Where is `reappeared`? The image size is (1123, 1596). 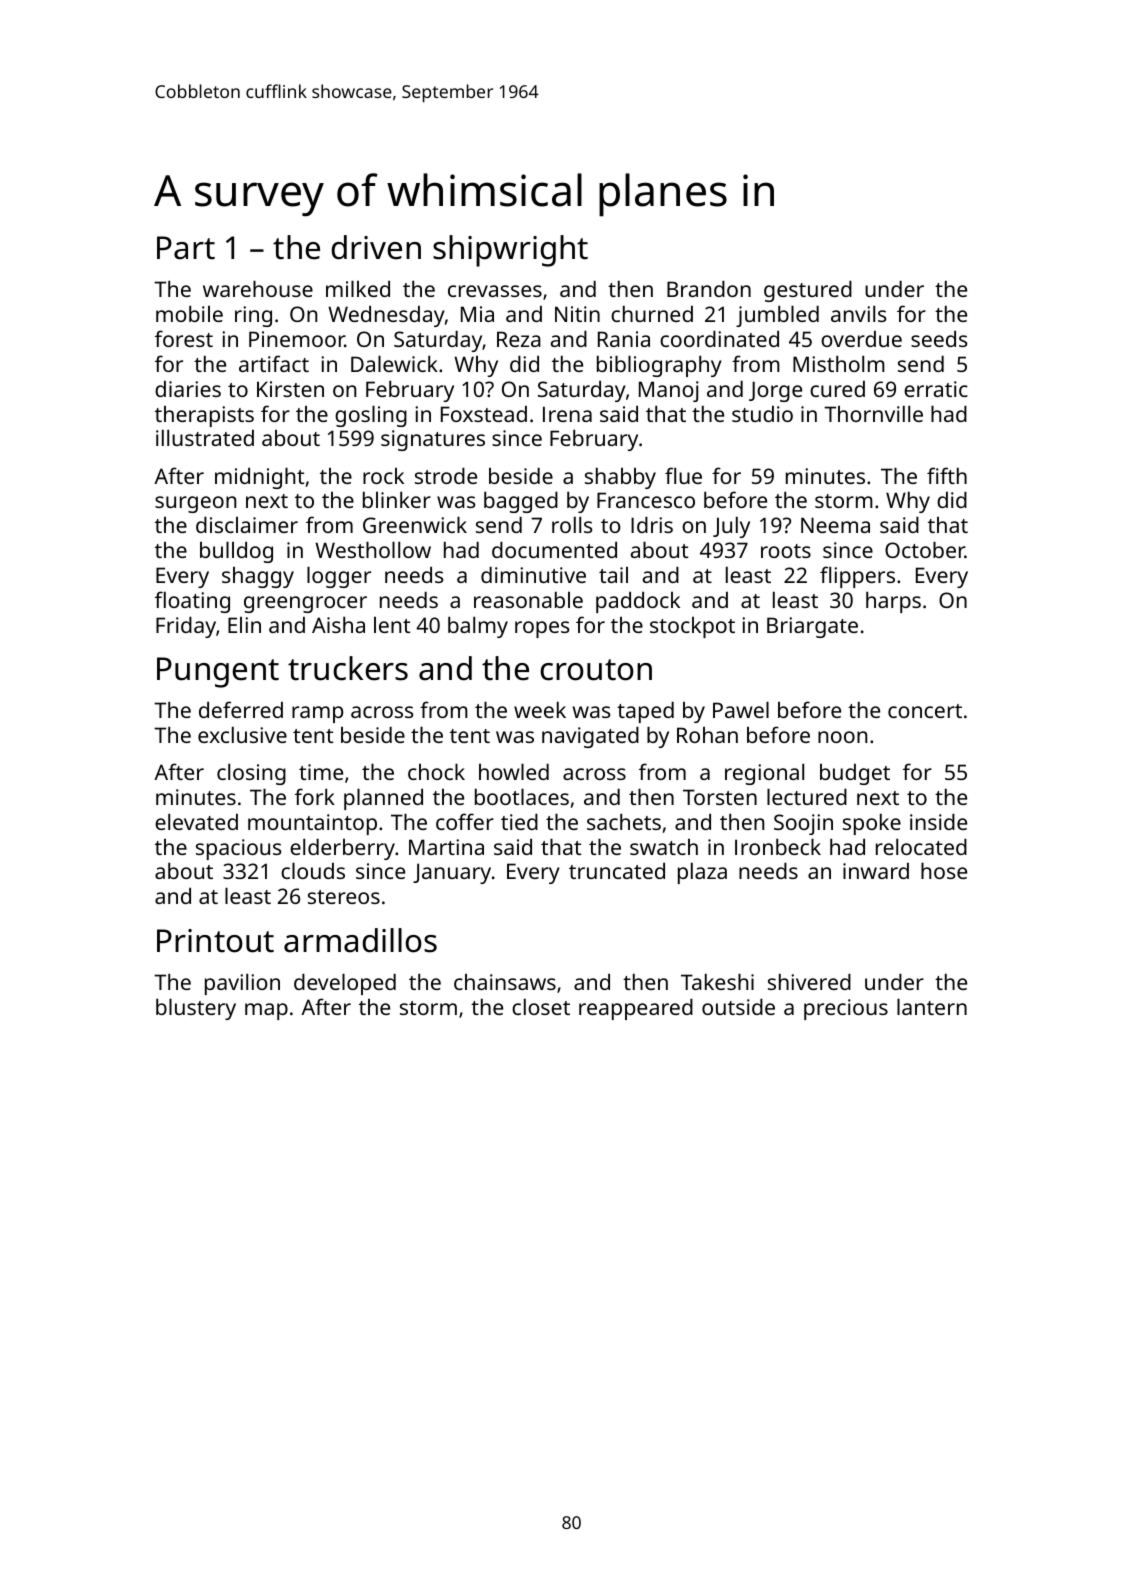 reappeared is located at coordinates (636, 1009).
